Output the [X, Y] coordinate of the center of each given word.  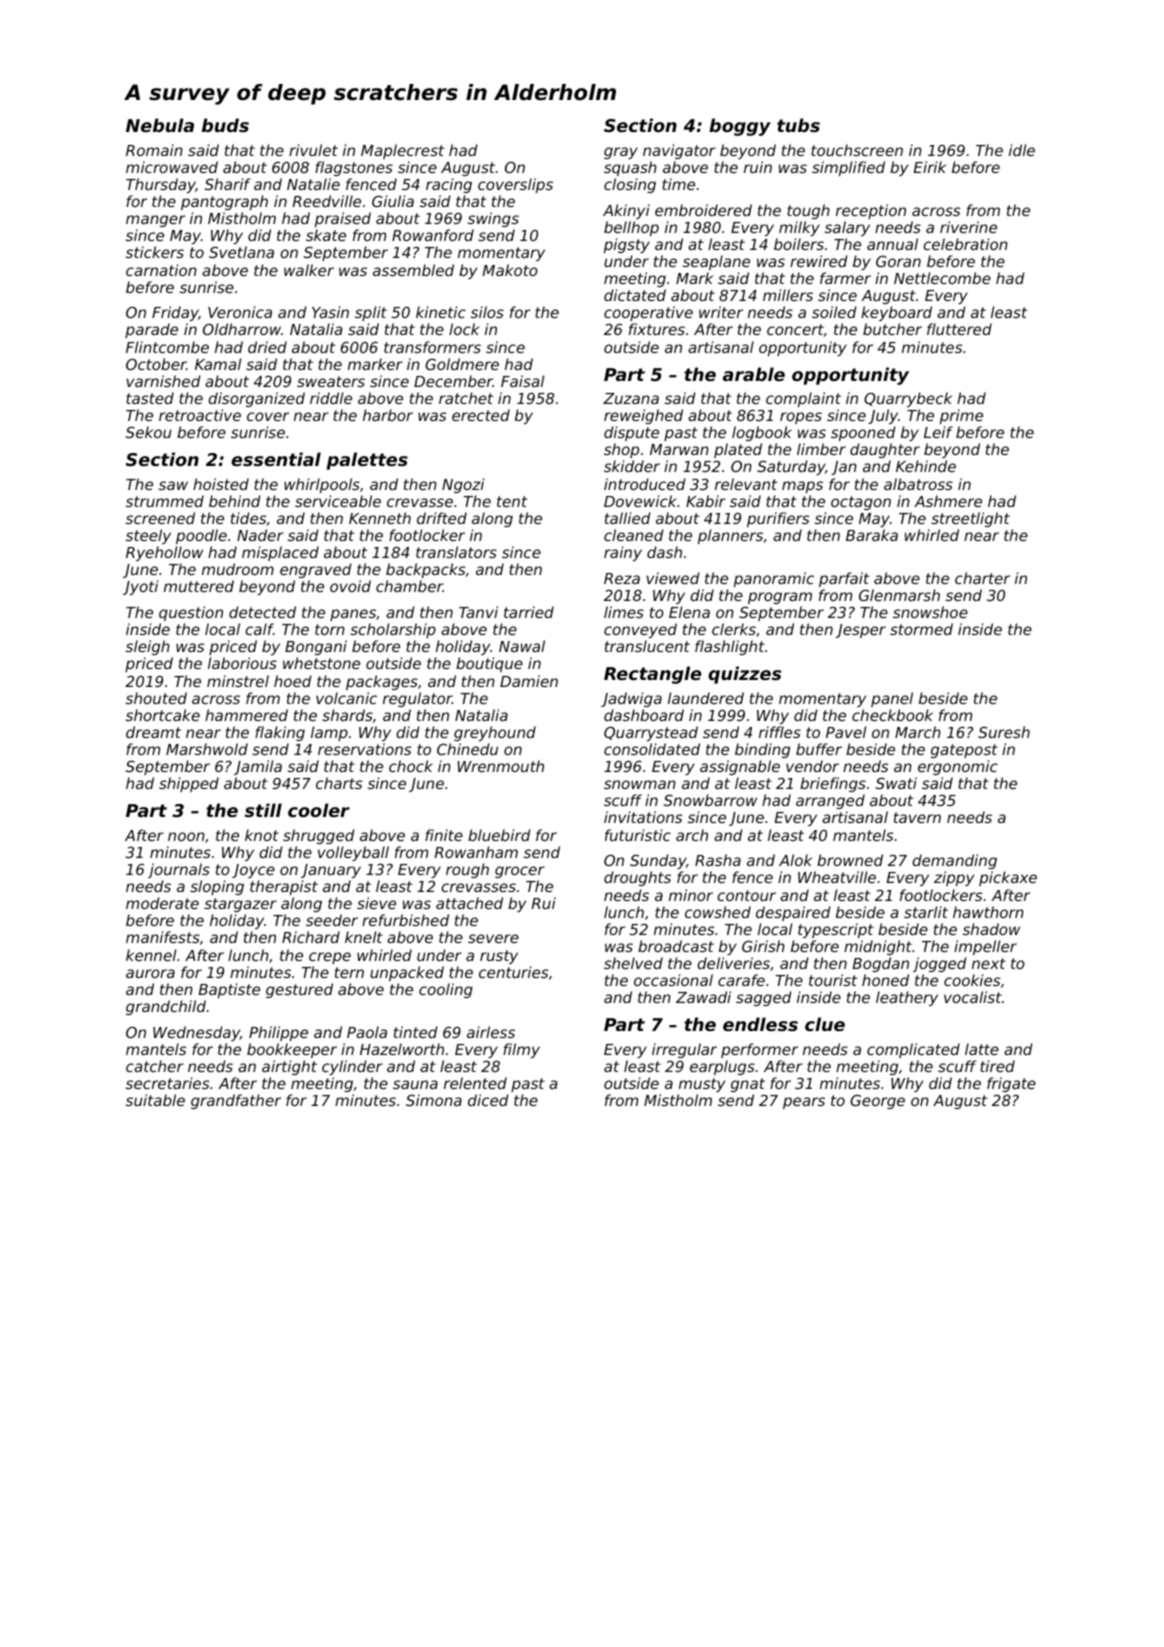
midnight [878, 947]
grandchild [166, 1007]
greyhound [495, 733]
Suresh [1004, 732]
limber [821, 449]
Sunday [658, 861]
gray [621, 153]
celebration [965, 244]
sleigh [148, 647]
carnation [161, 270]
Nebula [160, 125]
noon [186, 836]
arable [754, 374]
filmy [521, 1050]
